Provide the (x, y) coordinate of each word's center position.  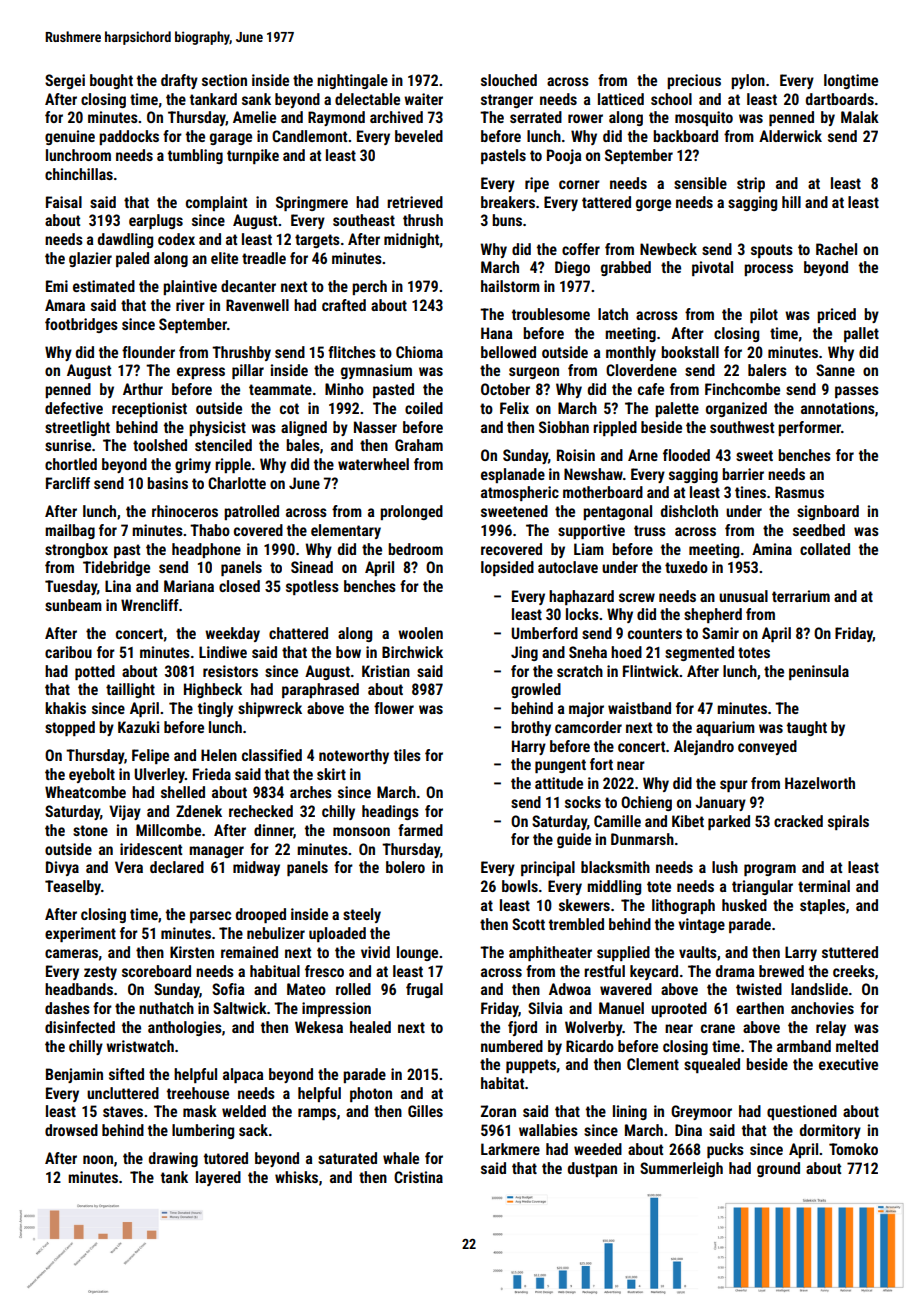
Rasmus (799, 492)
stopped (70, 728)
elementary (346, 531)
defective (74, 408)
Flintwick (651, 671)
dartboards (840, 99)
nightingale (352, 81)
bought (111, 81)
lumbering (203, 1131)
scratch (580, 671)
